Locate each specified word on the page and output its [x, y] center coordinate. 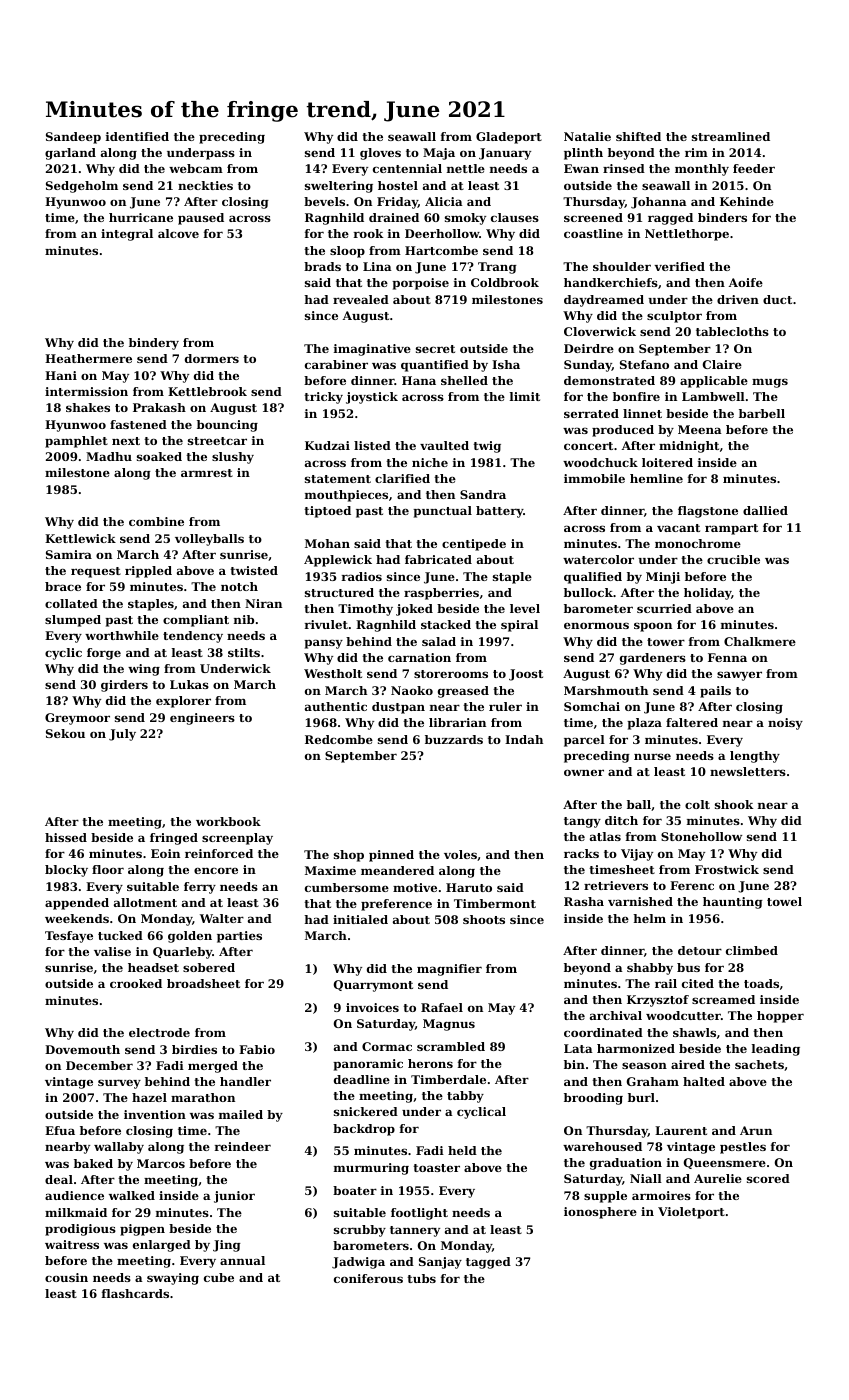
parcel [584, 741]
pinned [391, 856]
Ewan [581, 168]
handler [245, 1081]
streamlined [731, 136]
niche [430, 462]
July [122, 735]
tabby [465, 1097]
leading [776, 1050]
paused [201, 219]
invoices [372, 1007]
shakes [88, 407]
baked [93, 1163]
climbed [752, 950]
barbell [762, 413]
